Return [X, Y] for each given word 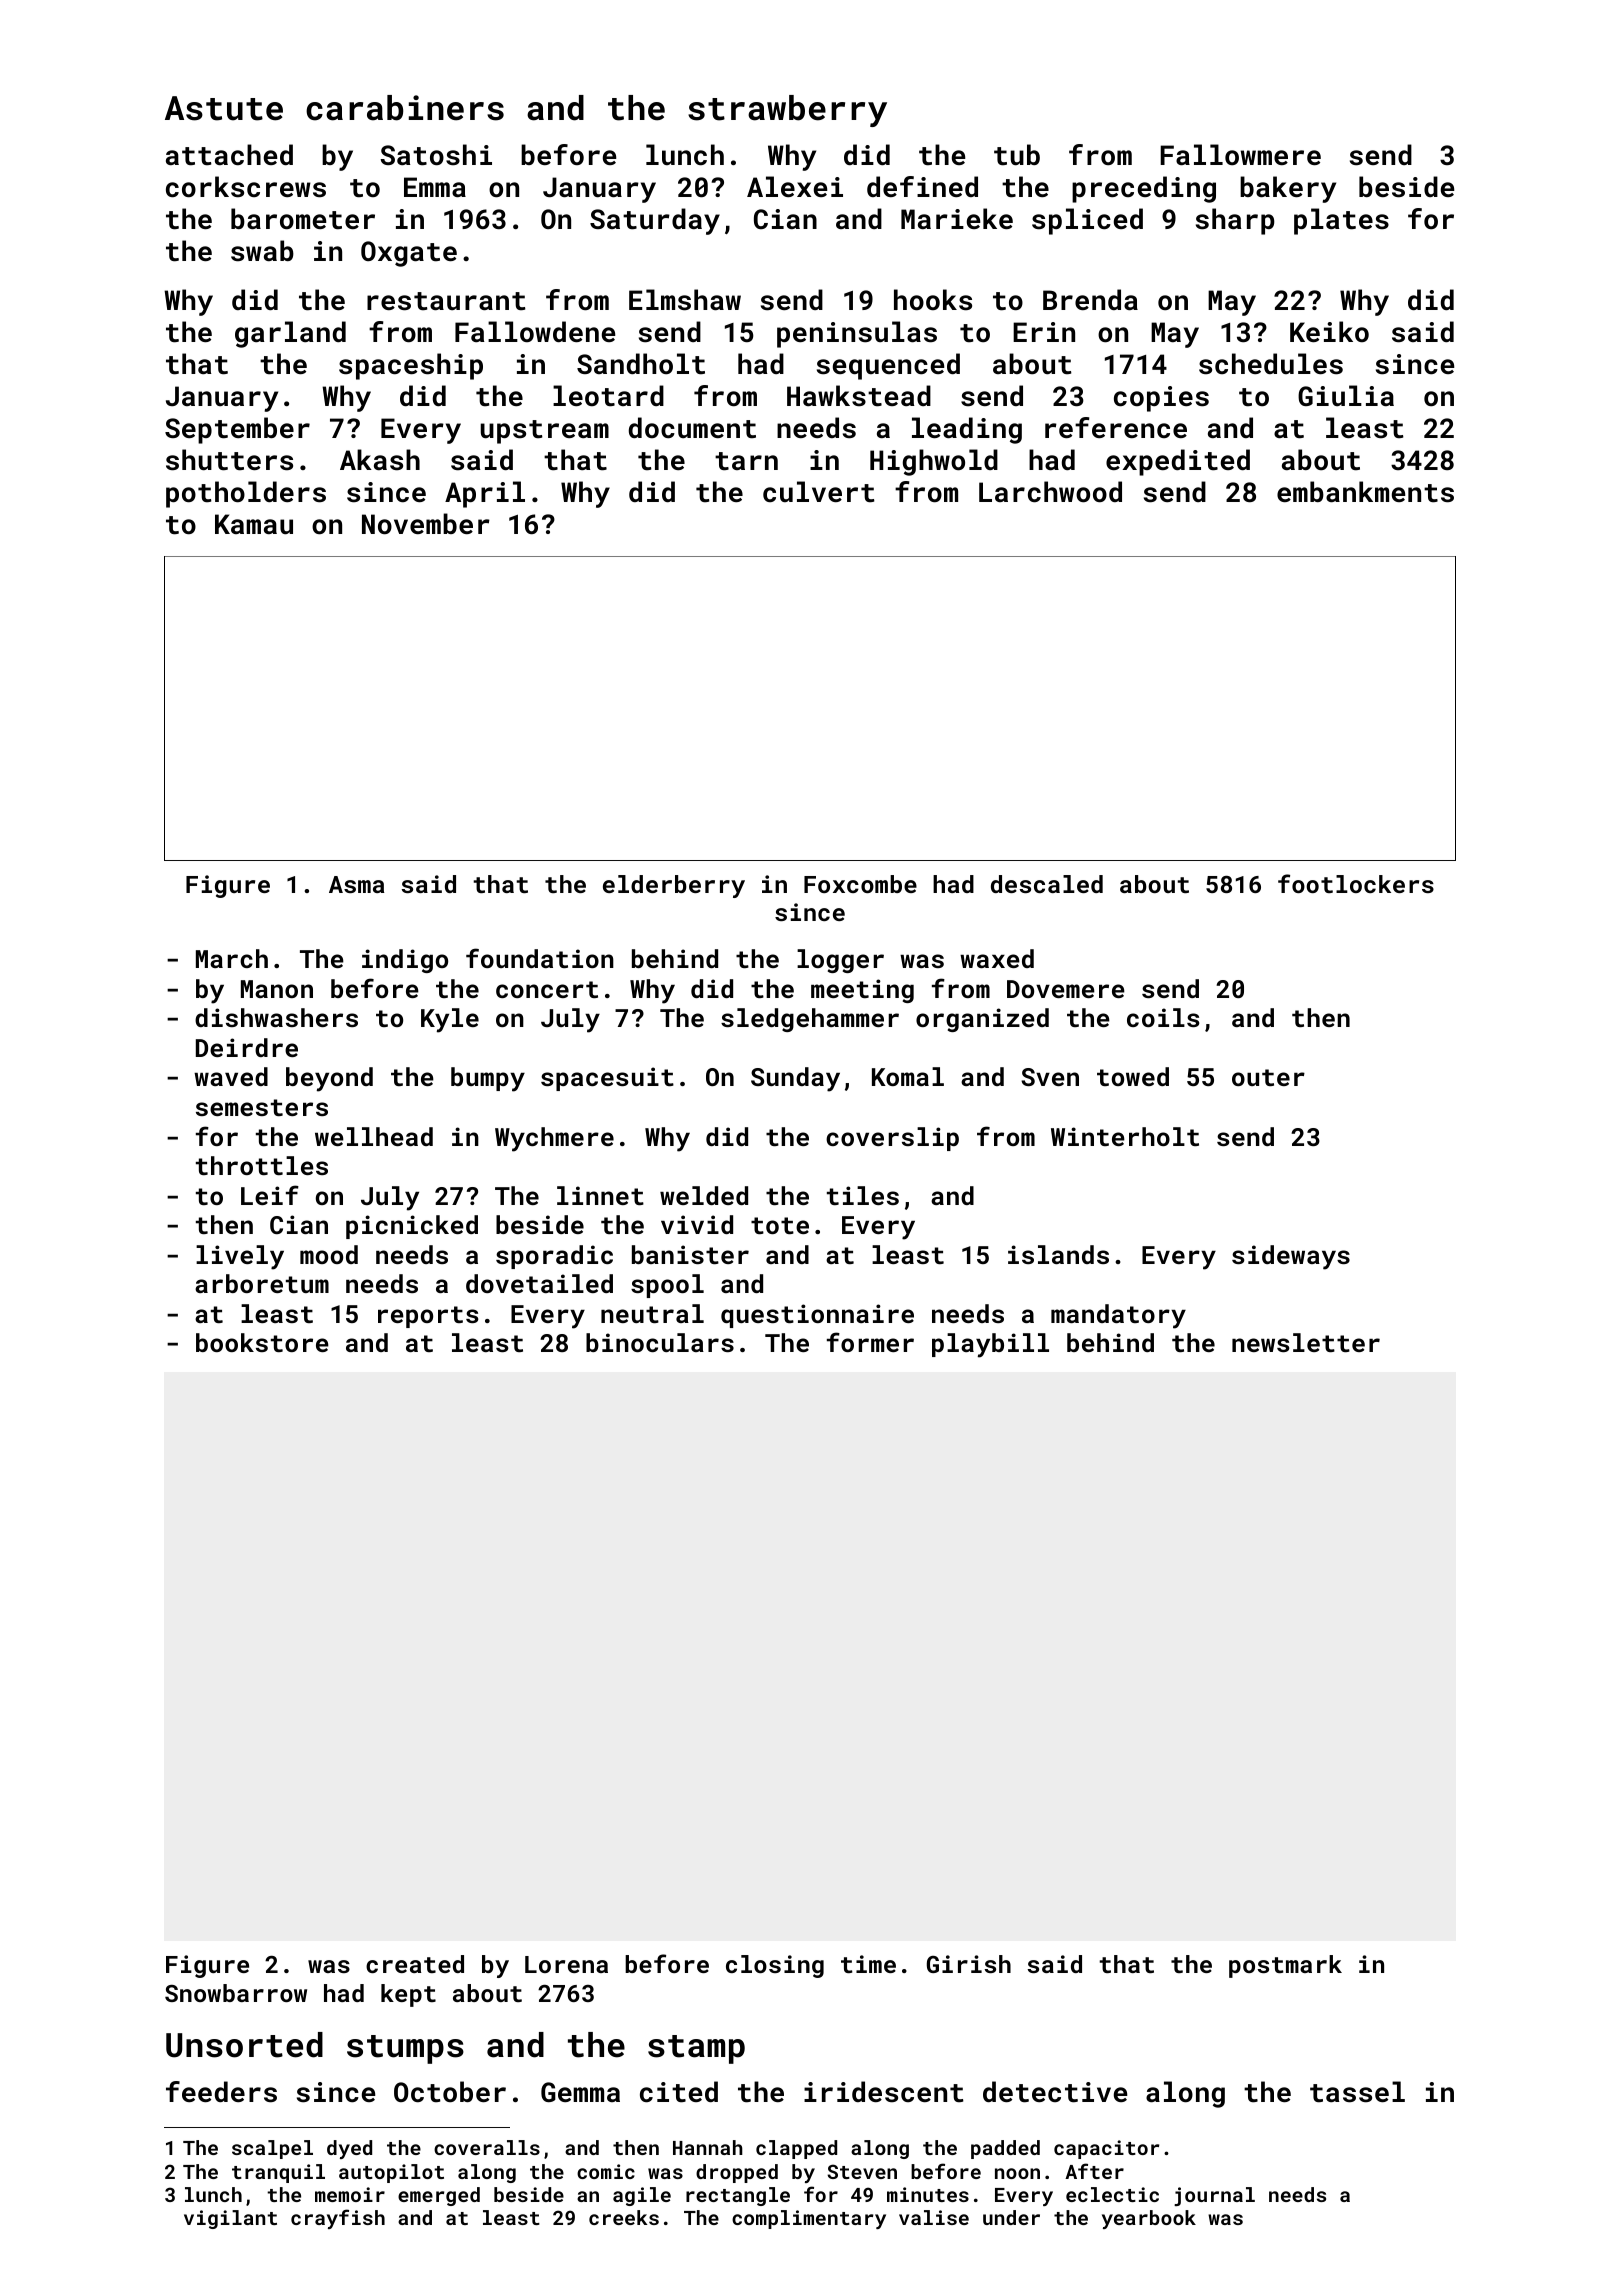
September [237, 430]
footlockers [1356, 883]
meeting [862, 991]
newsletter [1306, 1342]
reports [428, 1317]
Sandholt [641, 364]
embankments [1365, 492]
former [870, 1342]
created [415, 1964]
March [232, 958]
